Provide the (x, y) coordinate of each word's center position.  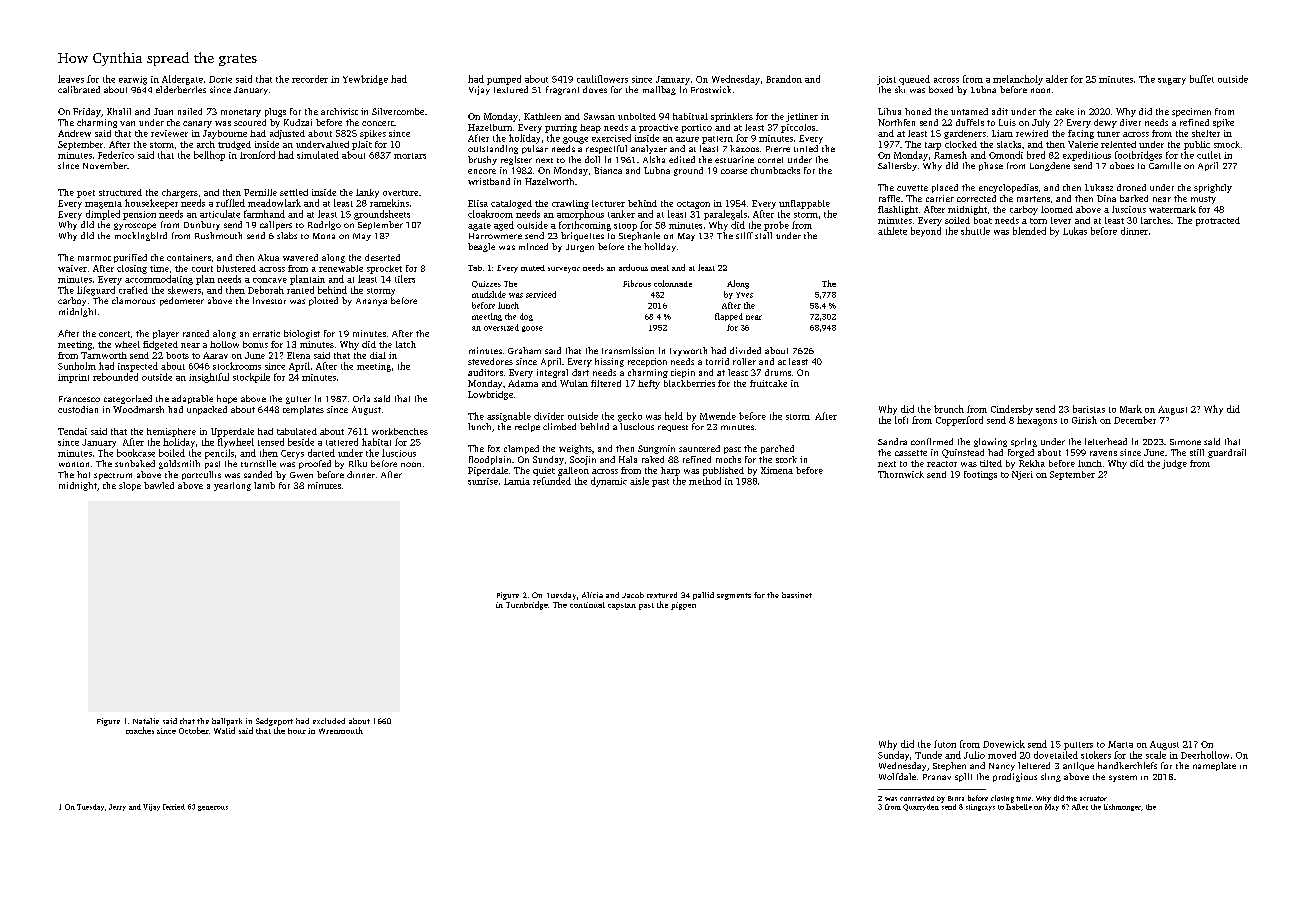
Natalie (146, 721)
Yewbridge (365, 80)
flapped (729, 317)
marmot (94, 258)
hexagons (1037, 421)
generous (213, 808)
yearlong (232, 486)
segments (734, 596)
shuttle (975, 231)
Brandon (784, 79)
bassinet (797, 595)
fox (494, 448)
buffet (1202, 79)
